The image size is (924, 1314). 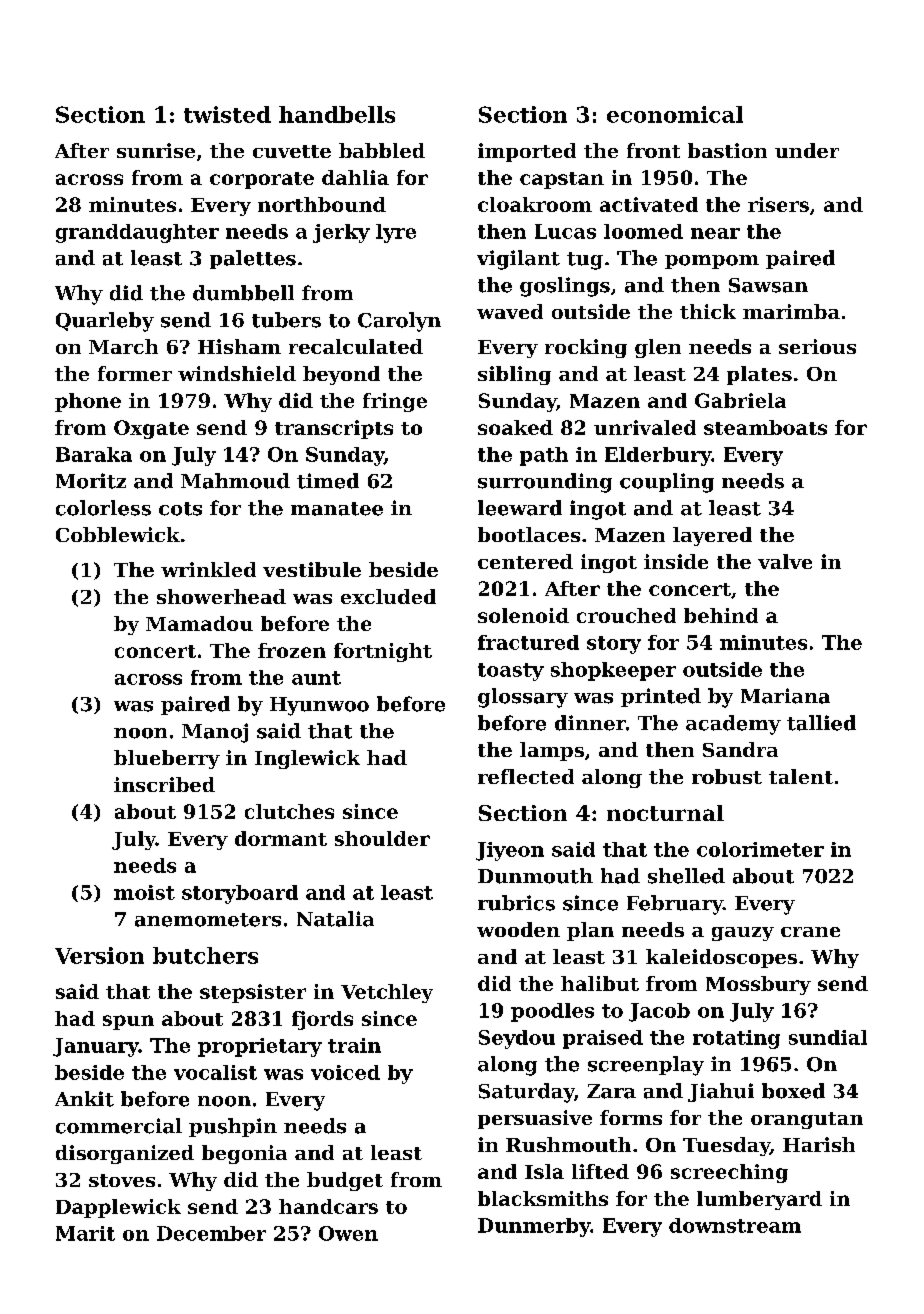 What do you see at coordinates (208, 569) in the screenshot?
I see `wrinkled` at bounding box center [208, 569].
